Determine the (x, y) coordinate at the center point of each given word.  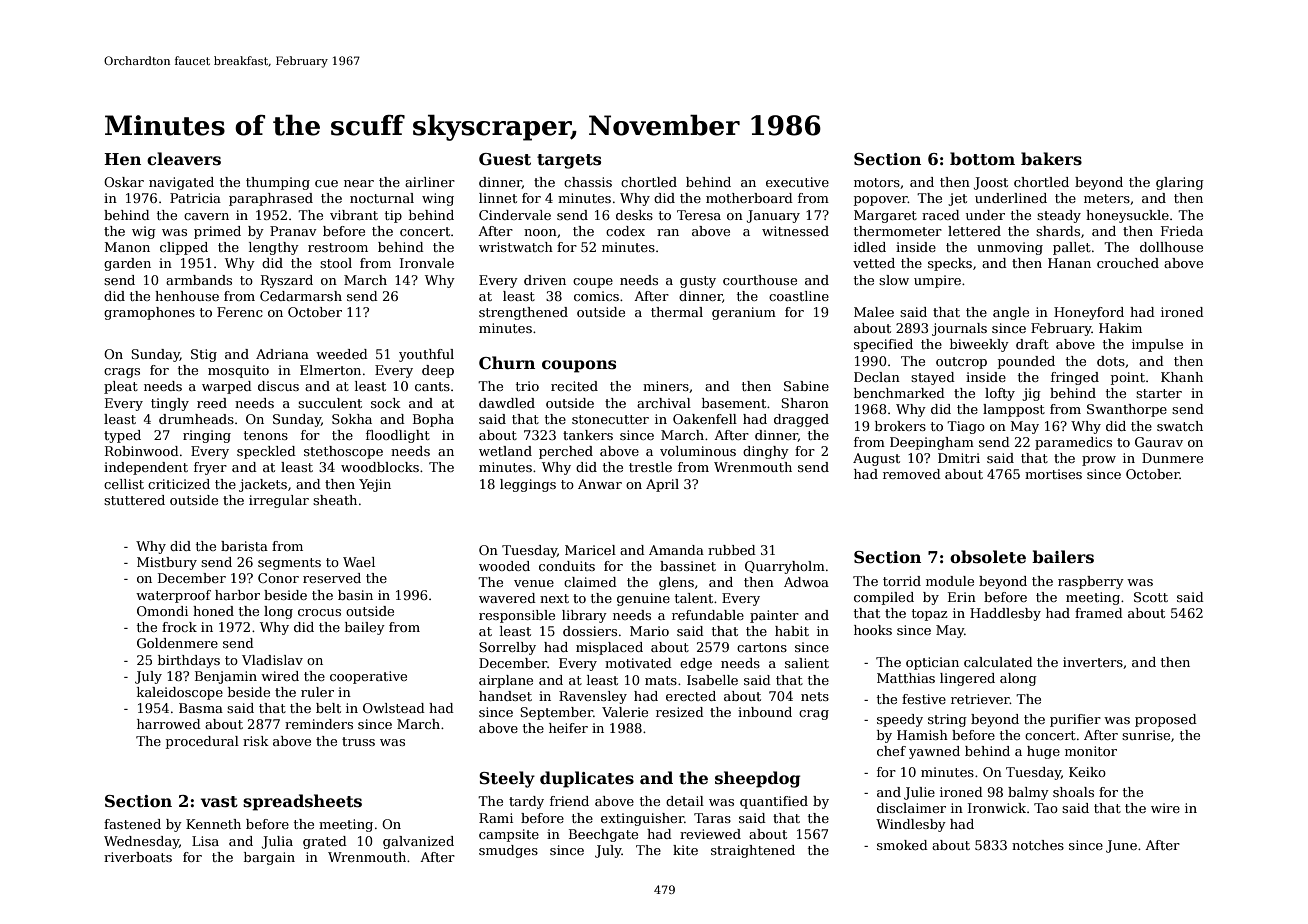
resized (680, 712)
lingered (967, 679)
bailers (1063, 557)
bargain (269, 858)
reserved (332, 578)
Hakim (1120, 328)
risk (256, 741)
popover (881, 201)
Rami (496, 818)
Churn (507, 362)
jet (957, 199)
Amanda (676, 550)
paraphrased (271, 199)
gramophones (149, 313)
